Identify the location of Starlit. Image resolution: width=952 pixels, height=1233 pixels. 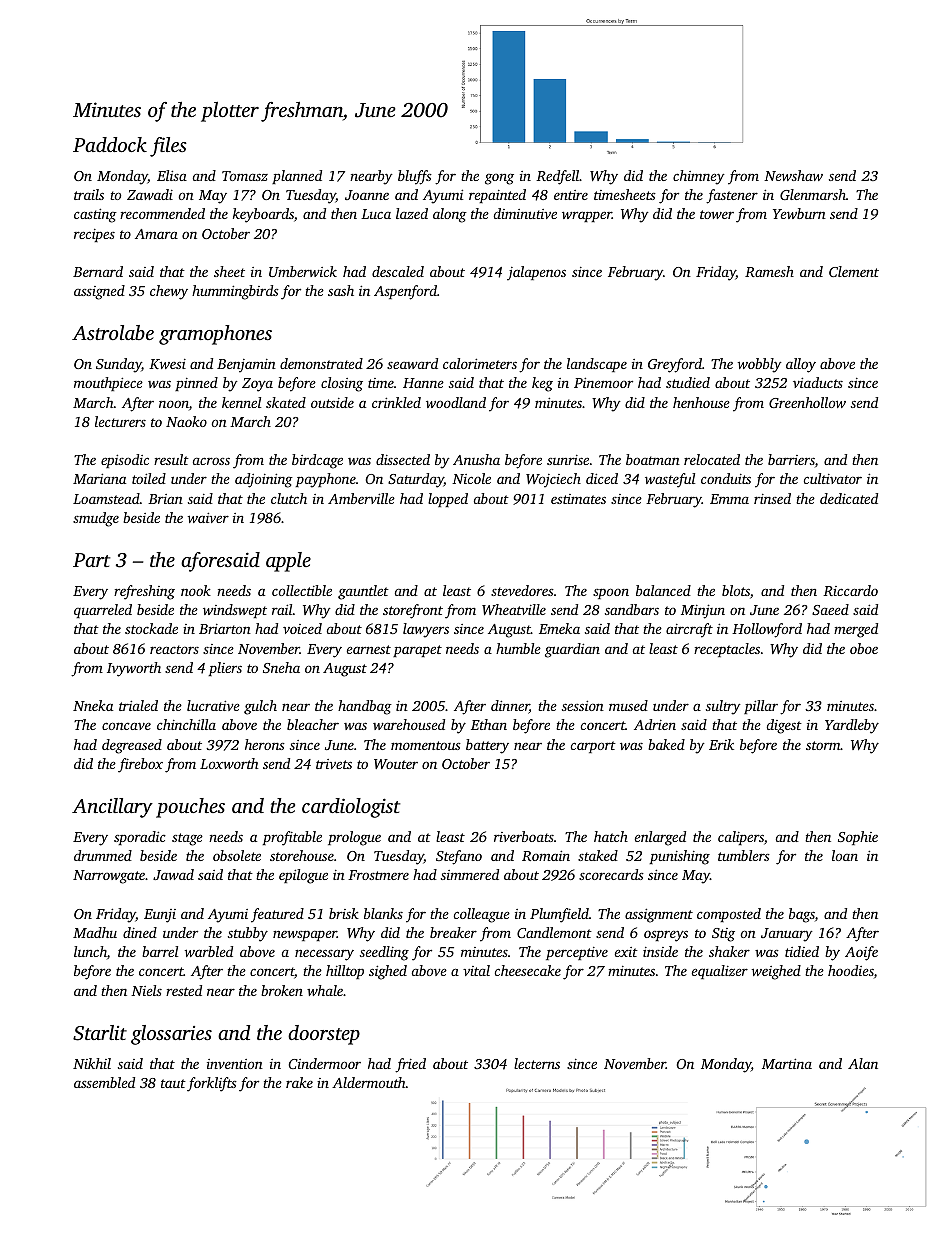
(100, 1033).
